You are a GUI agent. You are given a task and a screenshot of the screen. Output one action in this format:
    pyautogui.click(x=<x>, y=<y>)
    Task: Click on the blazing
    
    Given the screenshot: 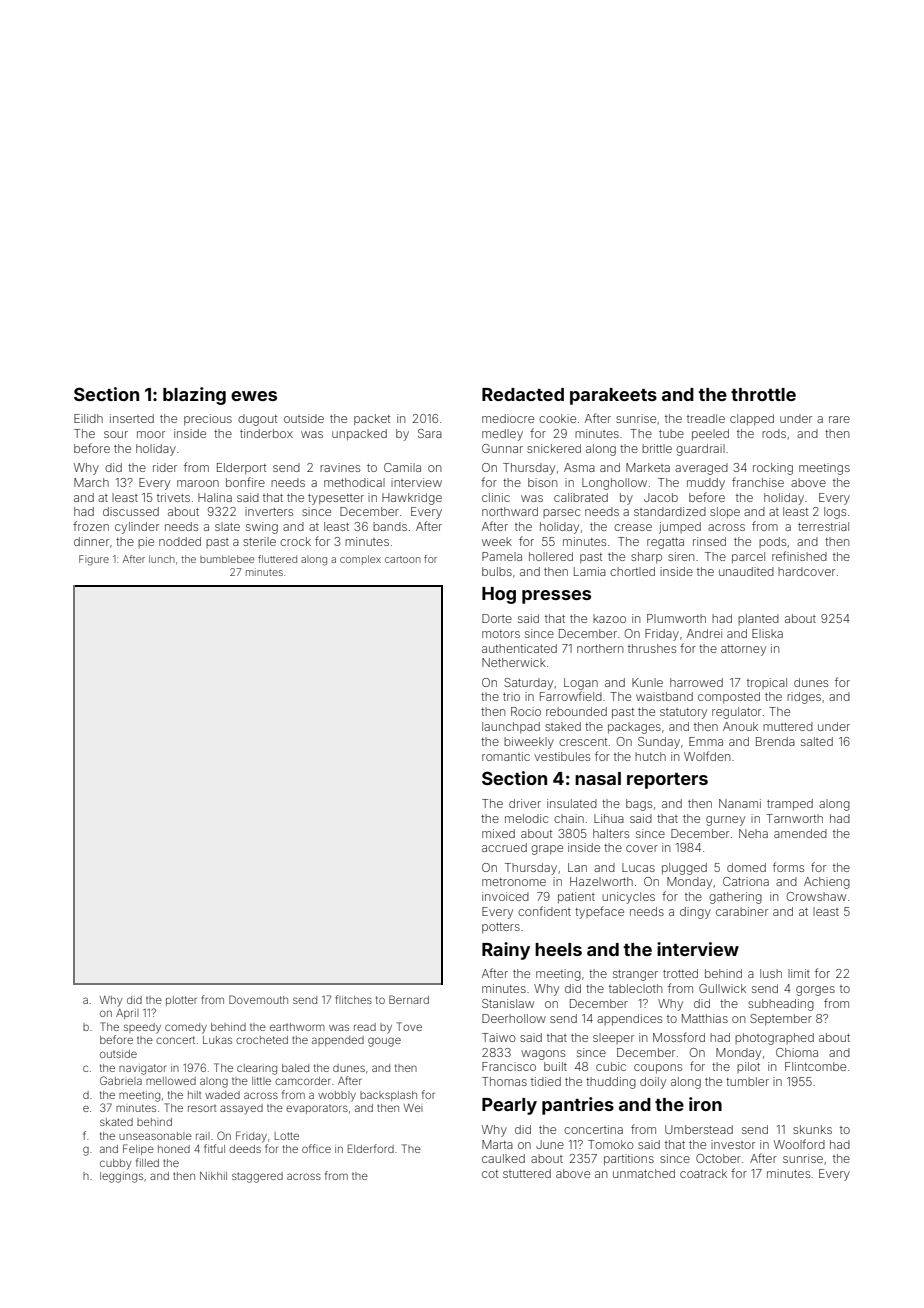 What is the action you would take?
    pyautogui.click(x=194, y=396)
